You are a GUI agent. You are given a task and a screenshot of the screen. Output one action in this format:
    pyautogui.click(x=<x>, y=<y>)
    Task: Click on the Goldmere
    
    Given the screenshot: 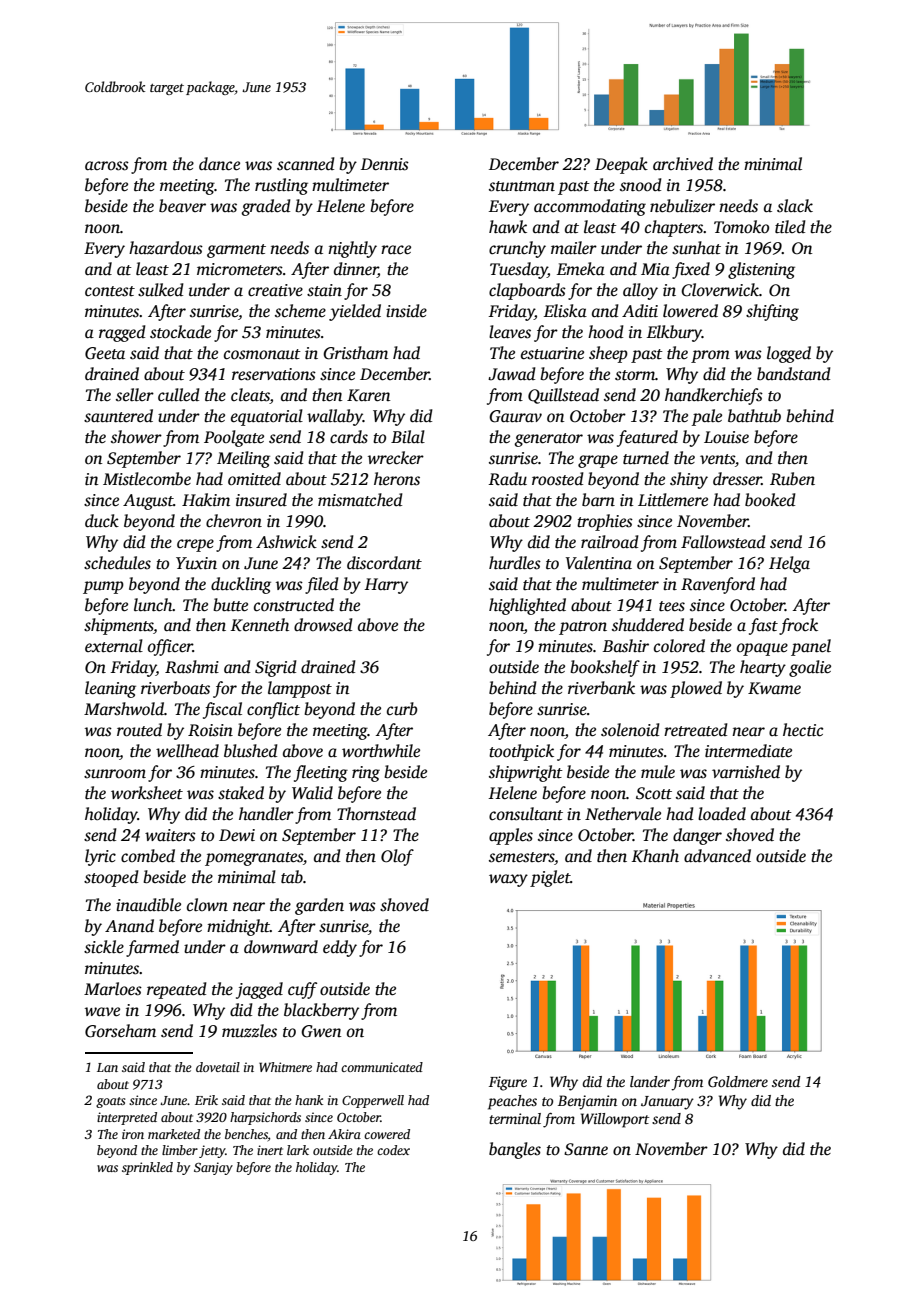 What is the action you would take?
    pyautogui.click(x=738, y=1081)
